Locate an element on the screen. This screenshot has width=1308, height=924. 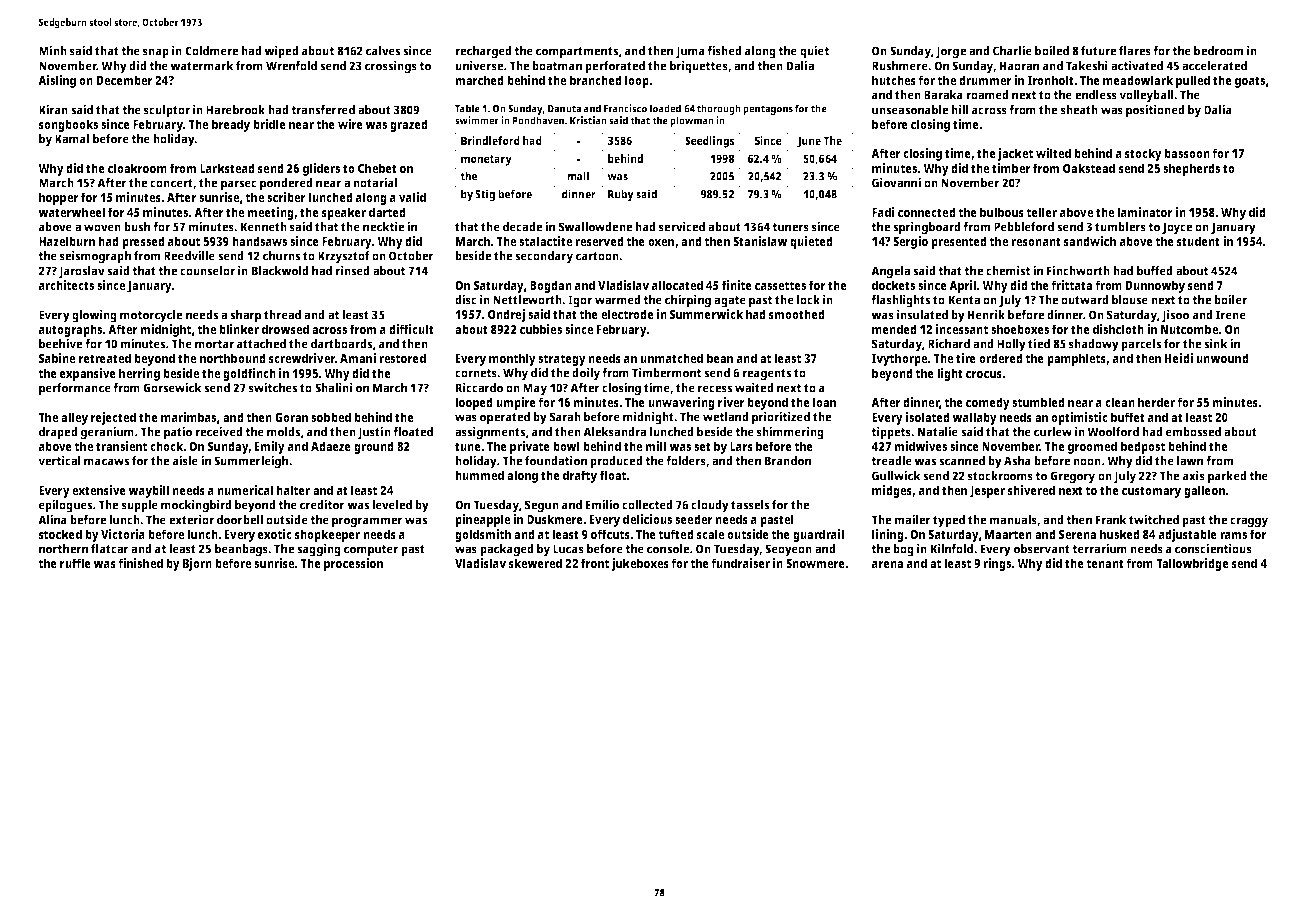
Henrik is located at coordinates (986, 314).
